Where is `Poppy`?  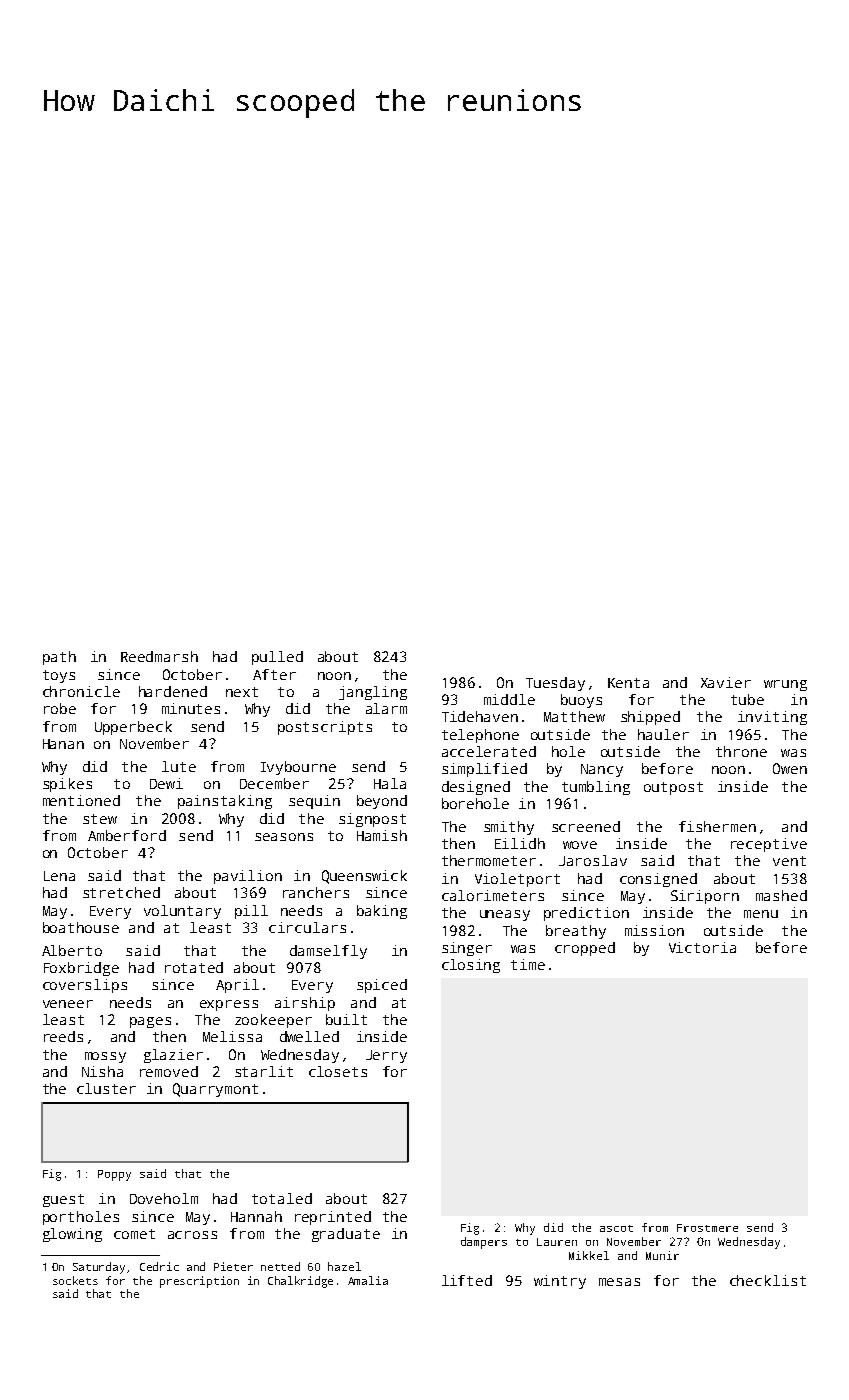
Poppy is located at coordinates (114, 1175).
